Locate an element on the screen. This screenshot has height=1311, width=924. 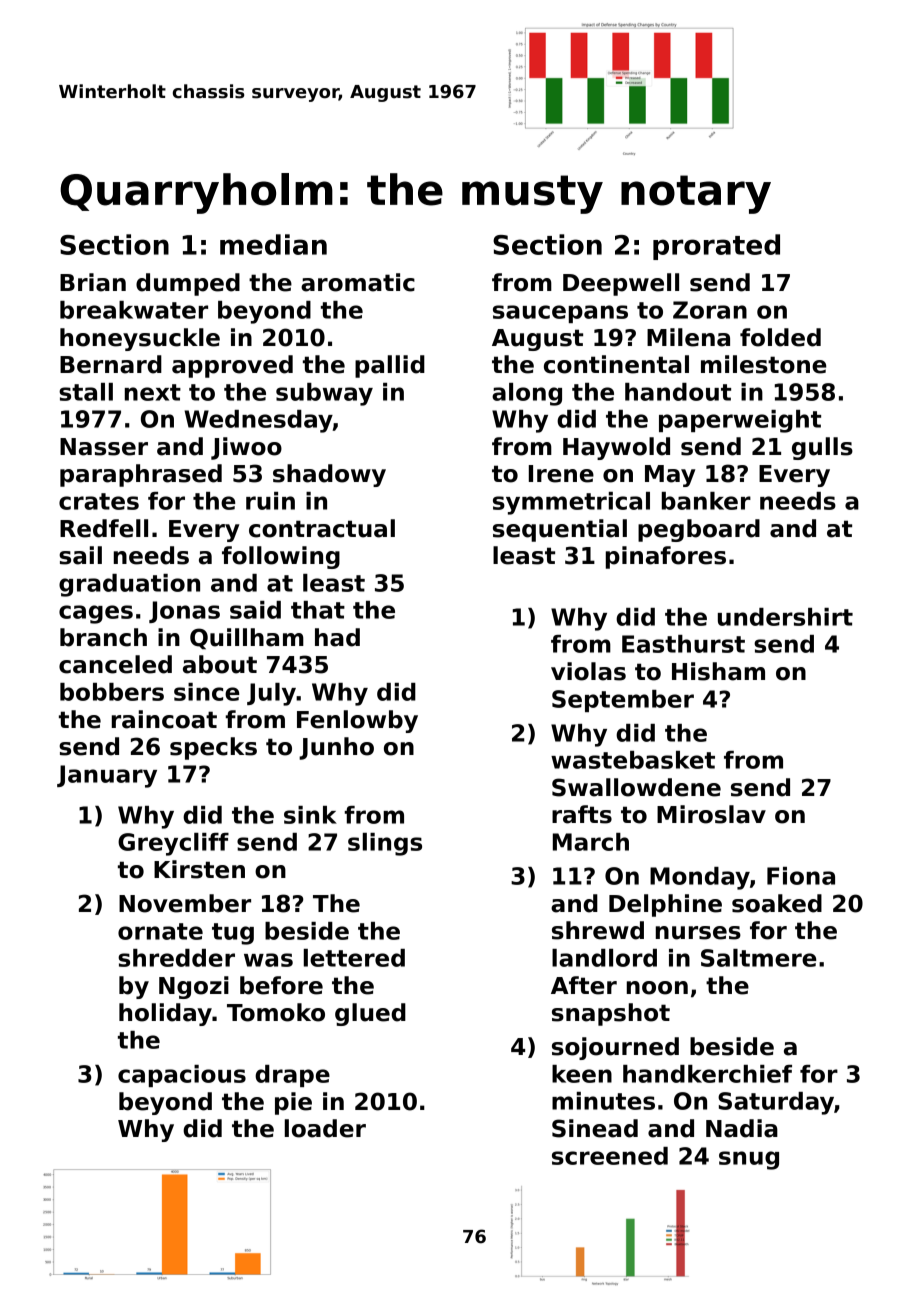
said is located at coordinates (255, 610).
